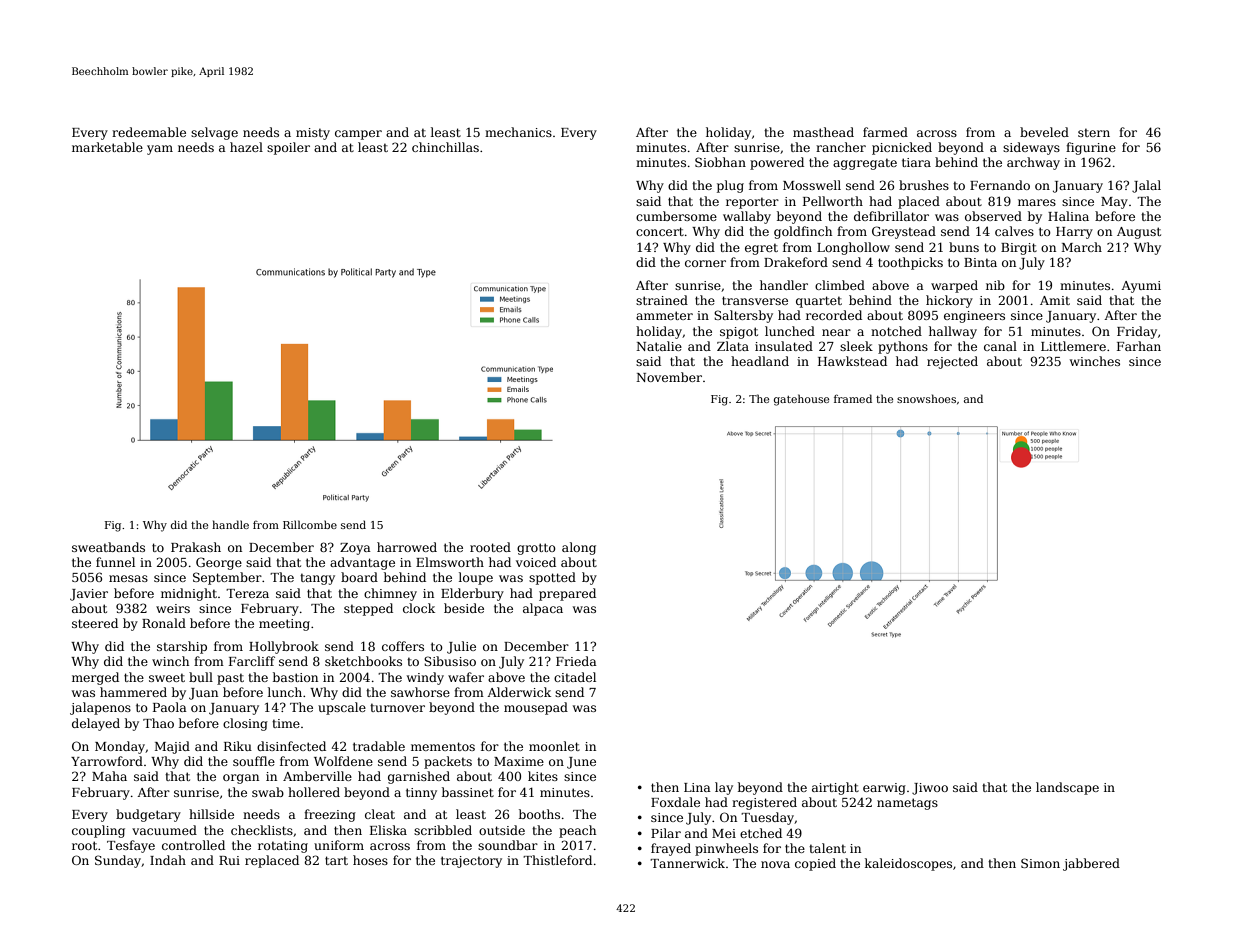  I want to click on bassinet, so click(468, 792).
